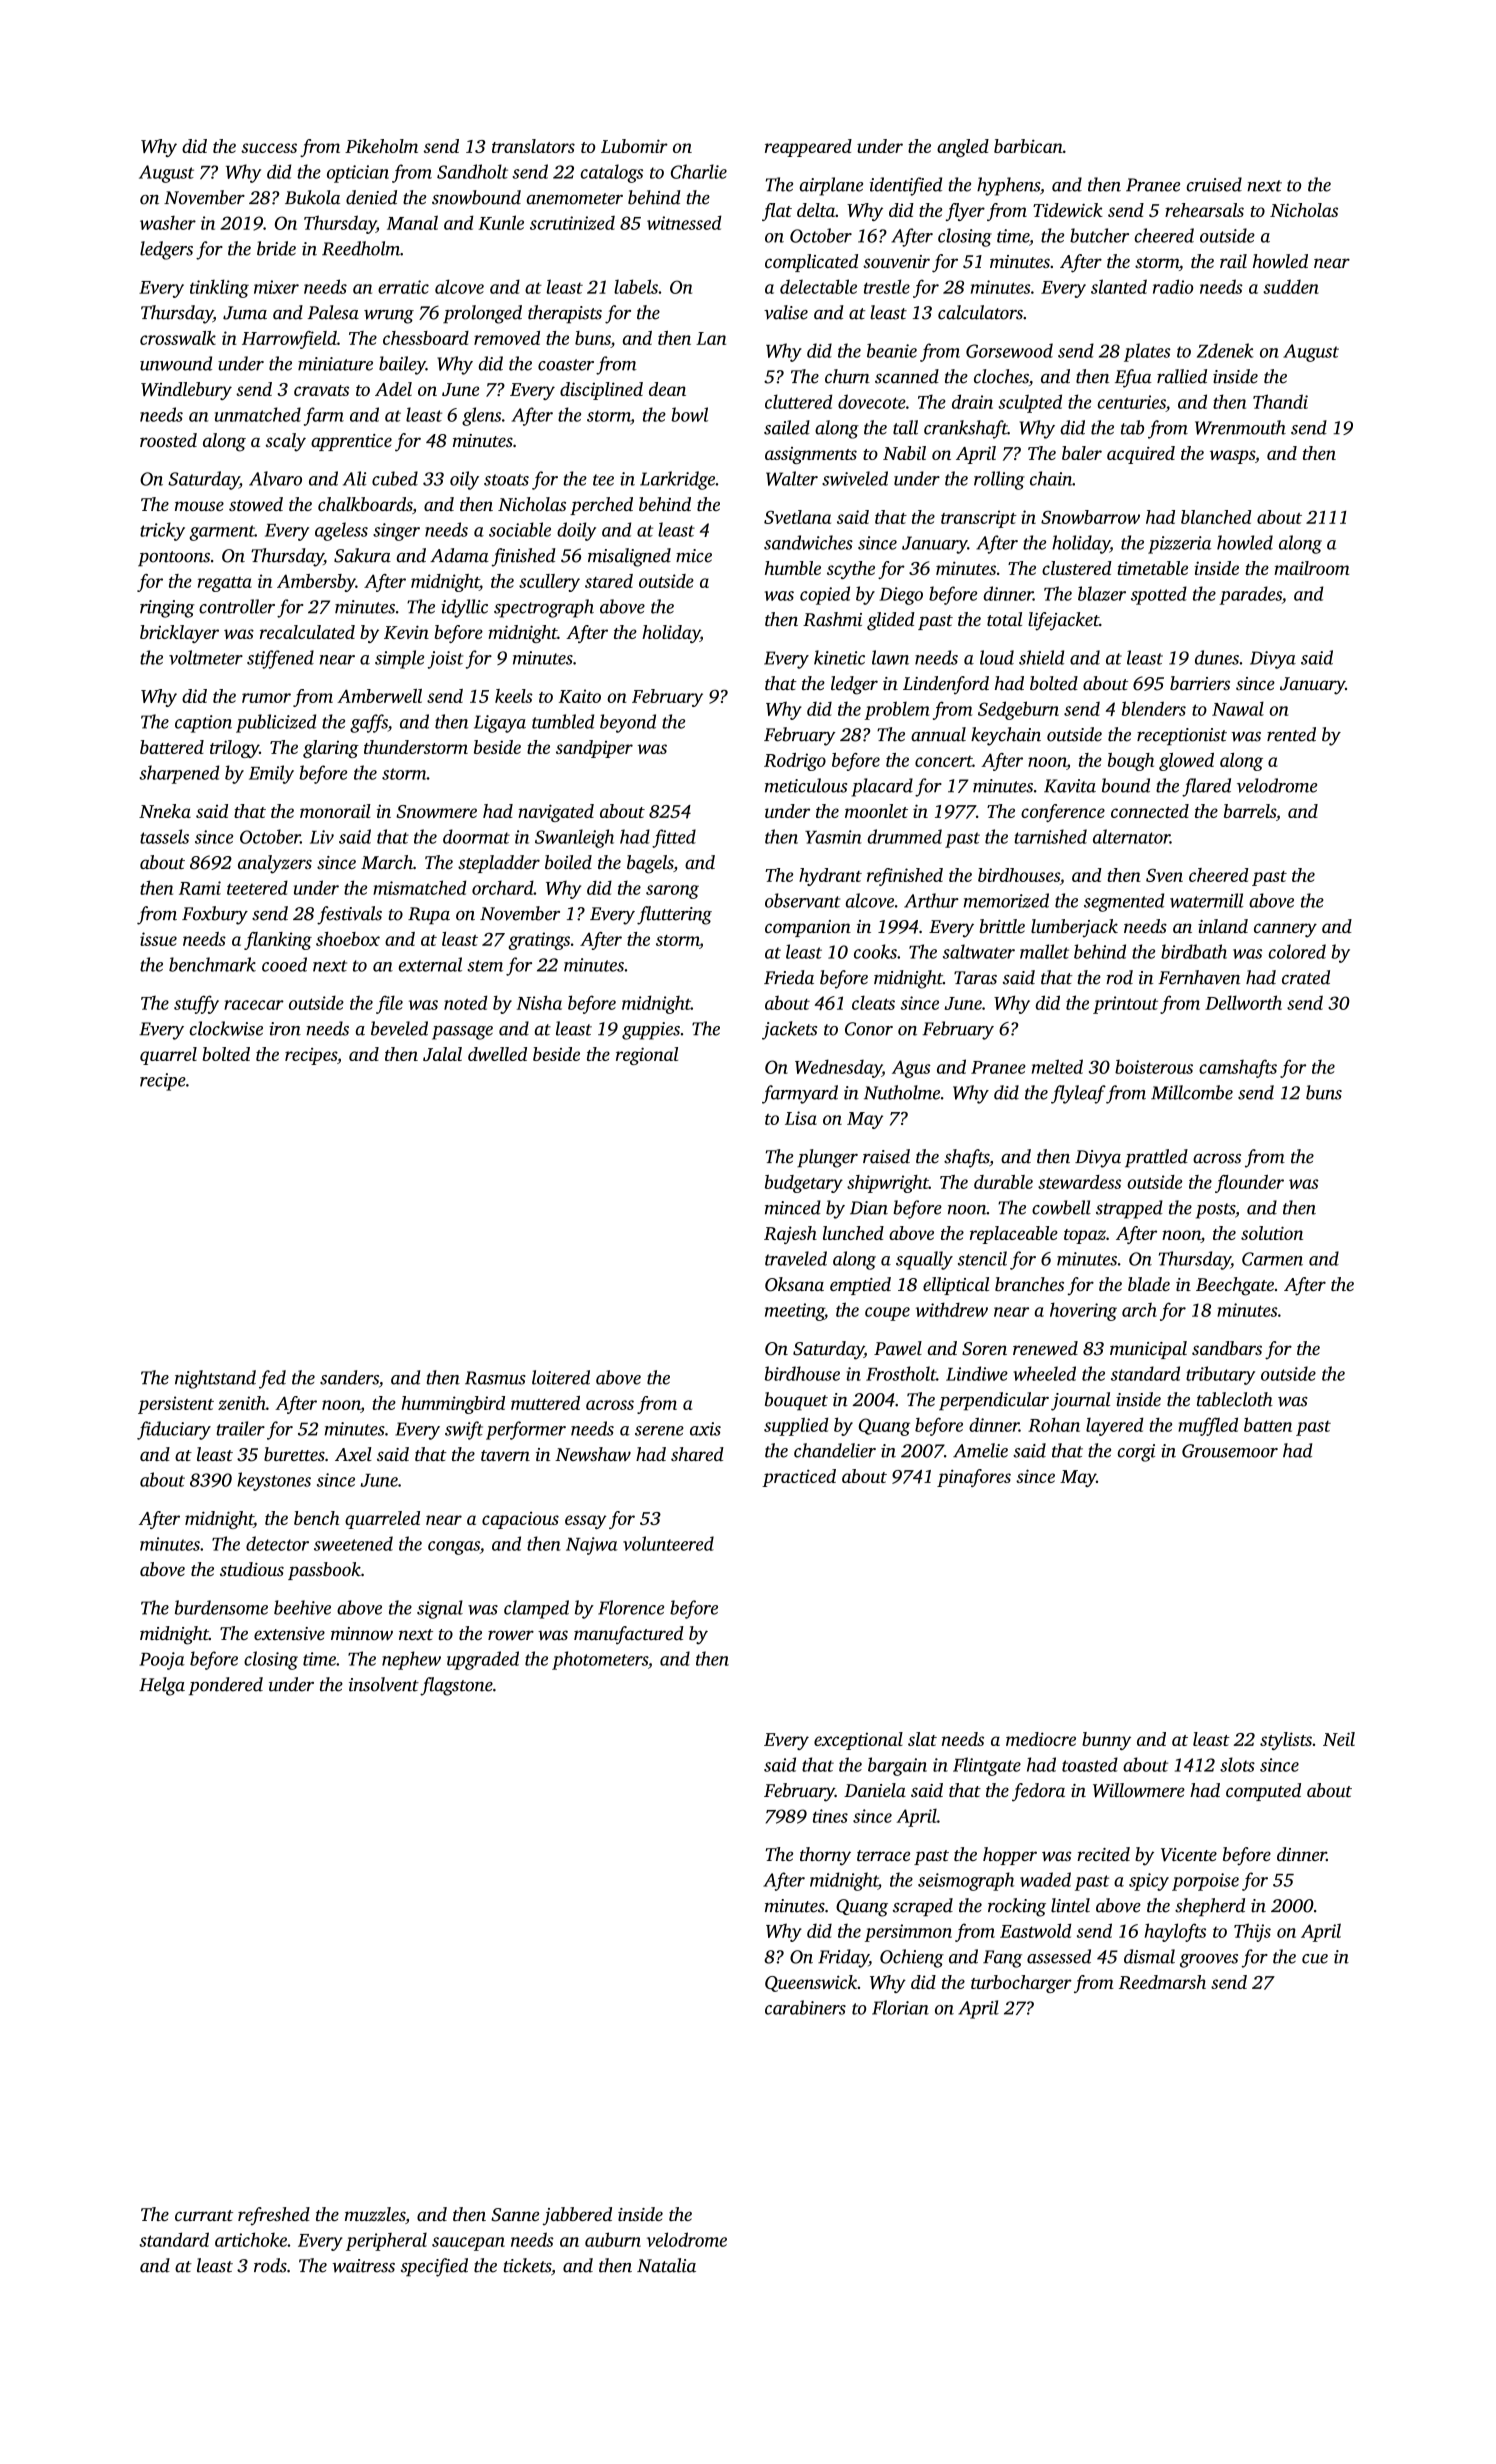 The height and width of the screenshot is (2464, 1496). I want to click on congas, so click(454, 1548).
